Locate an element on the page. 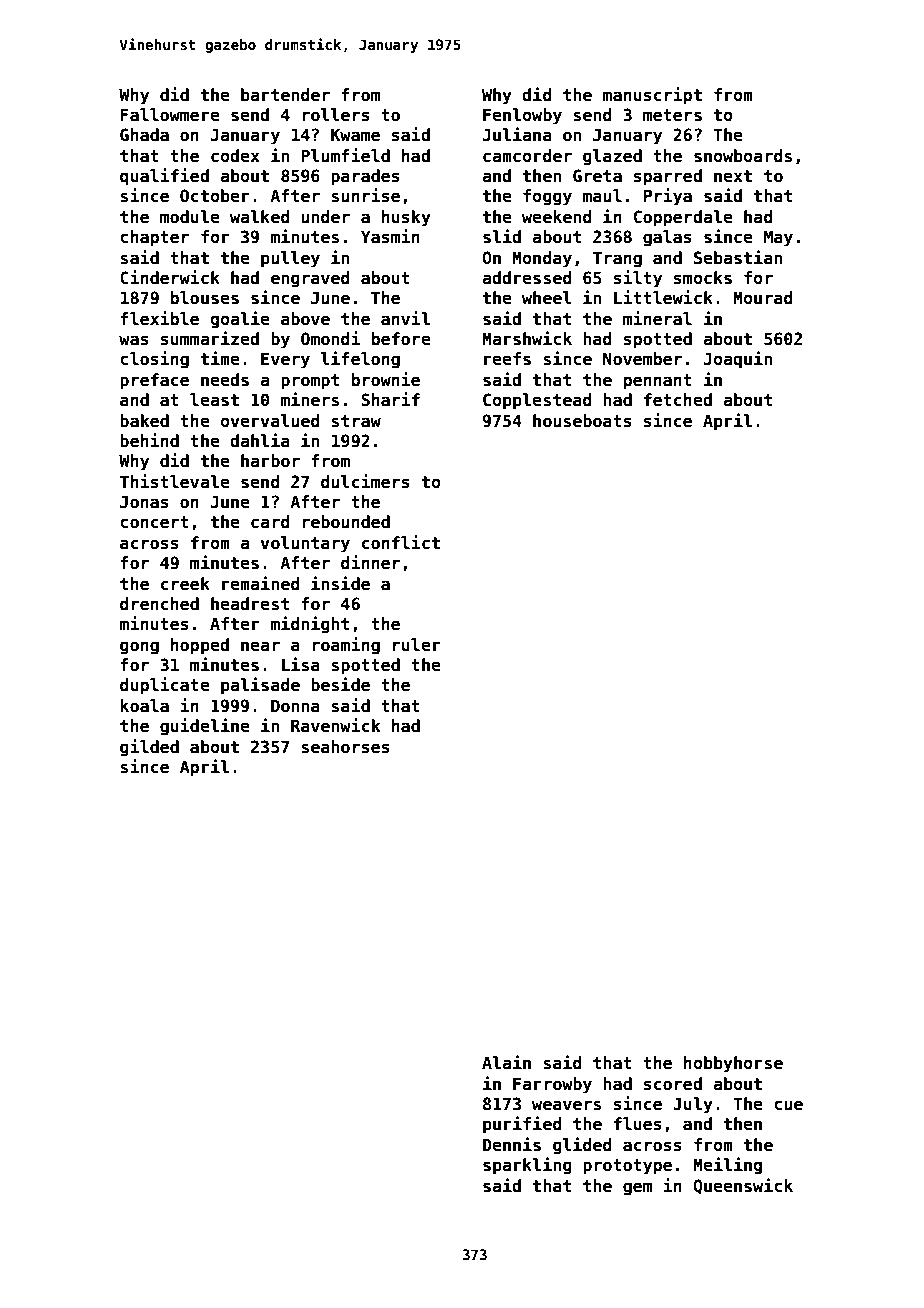 The image size is (924, 1308). Alain is located at coordinates (506, 1062).
